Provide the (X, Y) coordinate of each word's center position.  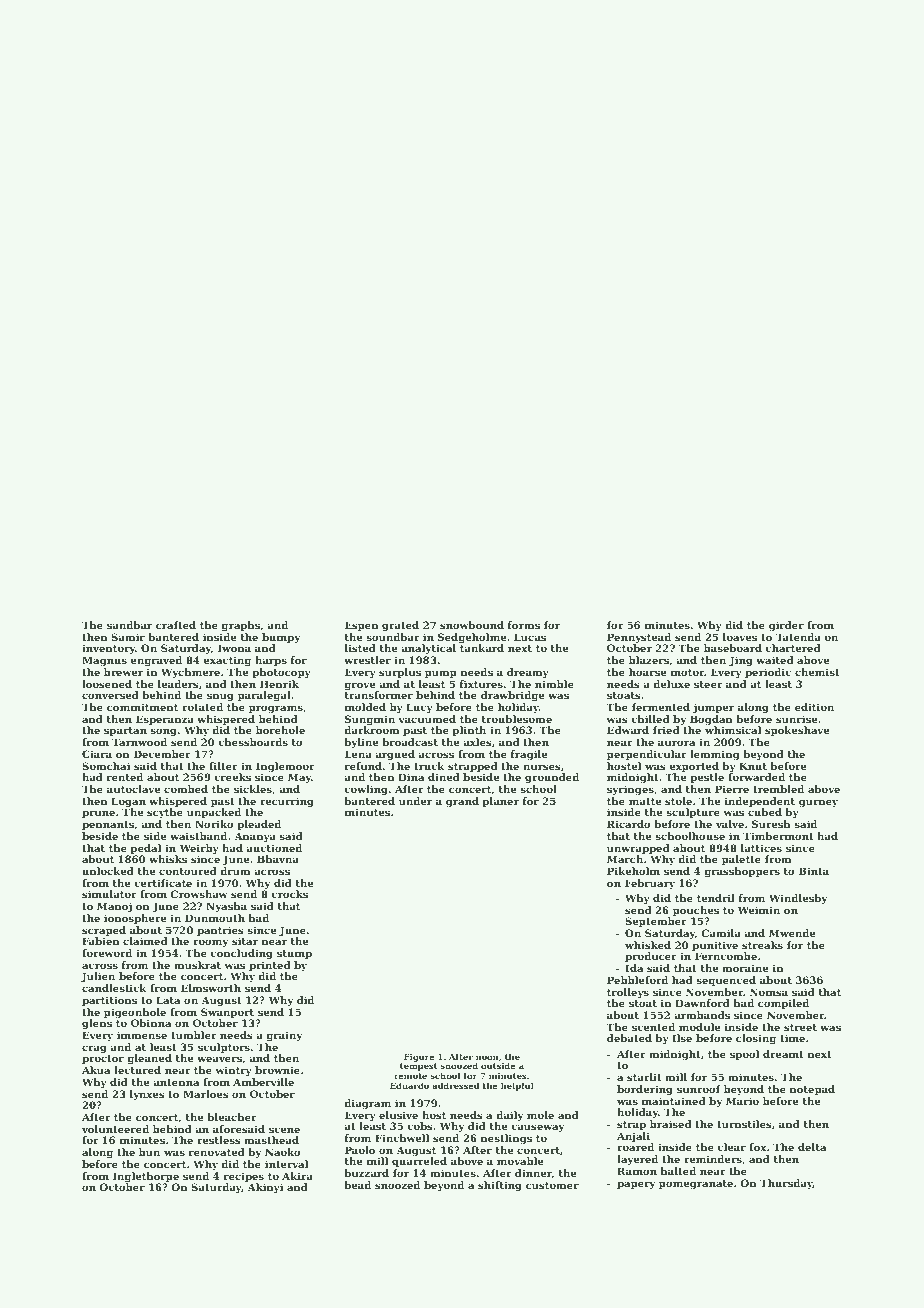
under (415, 801)
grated (400, 626)
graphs (240, 626)
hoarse (647, 672)
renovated (217, 1152)
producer (651, 957)
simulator (109, 894)
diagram (367, 1104)
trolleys (628, 993)
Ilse (682, 1038)
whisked (648, 945)
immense (142, 1035)
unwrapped (638, 849)
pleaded (259, 825)
